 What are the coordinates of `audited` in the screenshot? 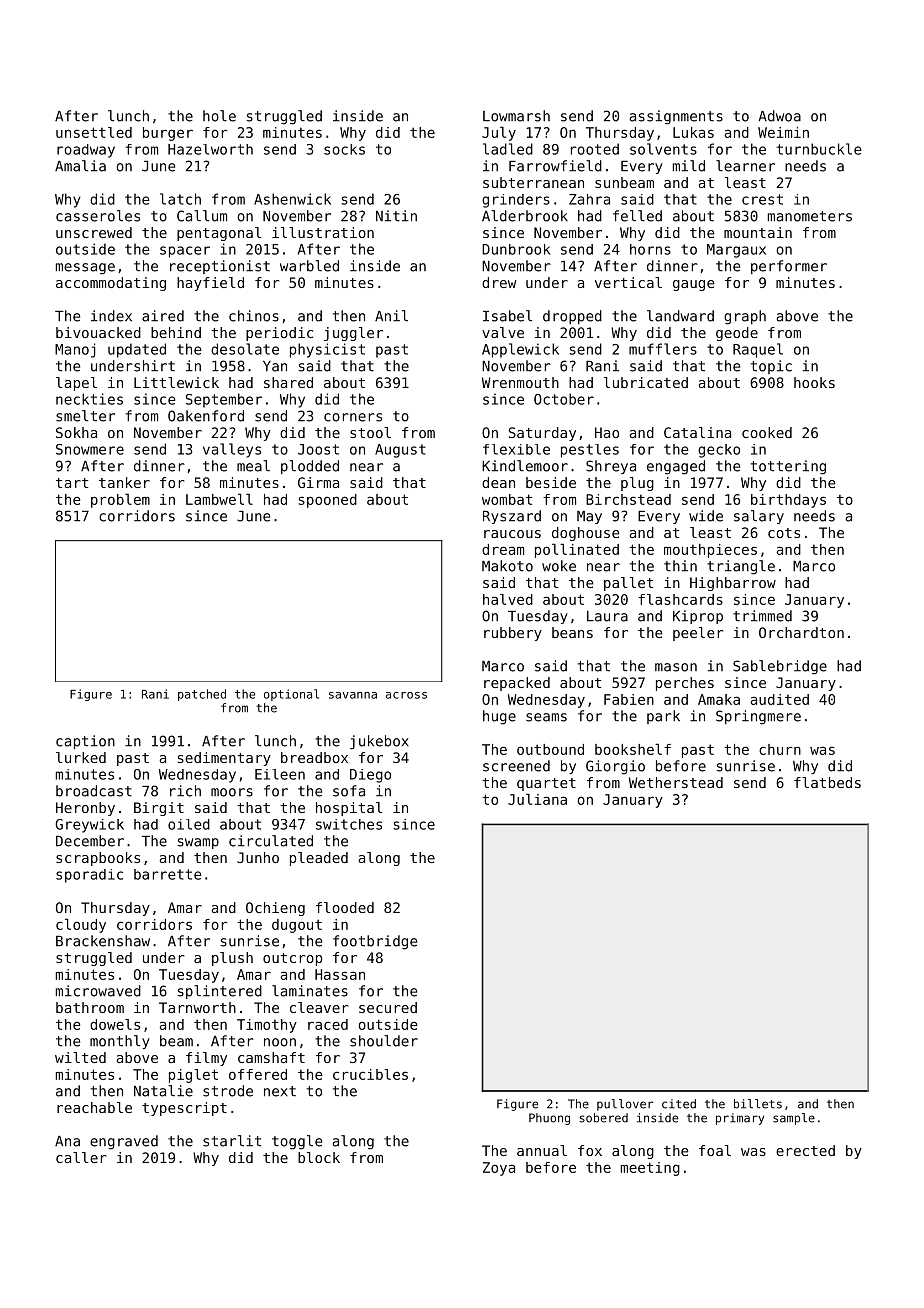 It's located at (779, 699).
